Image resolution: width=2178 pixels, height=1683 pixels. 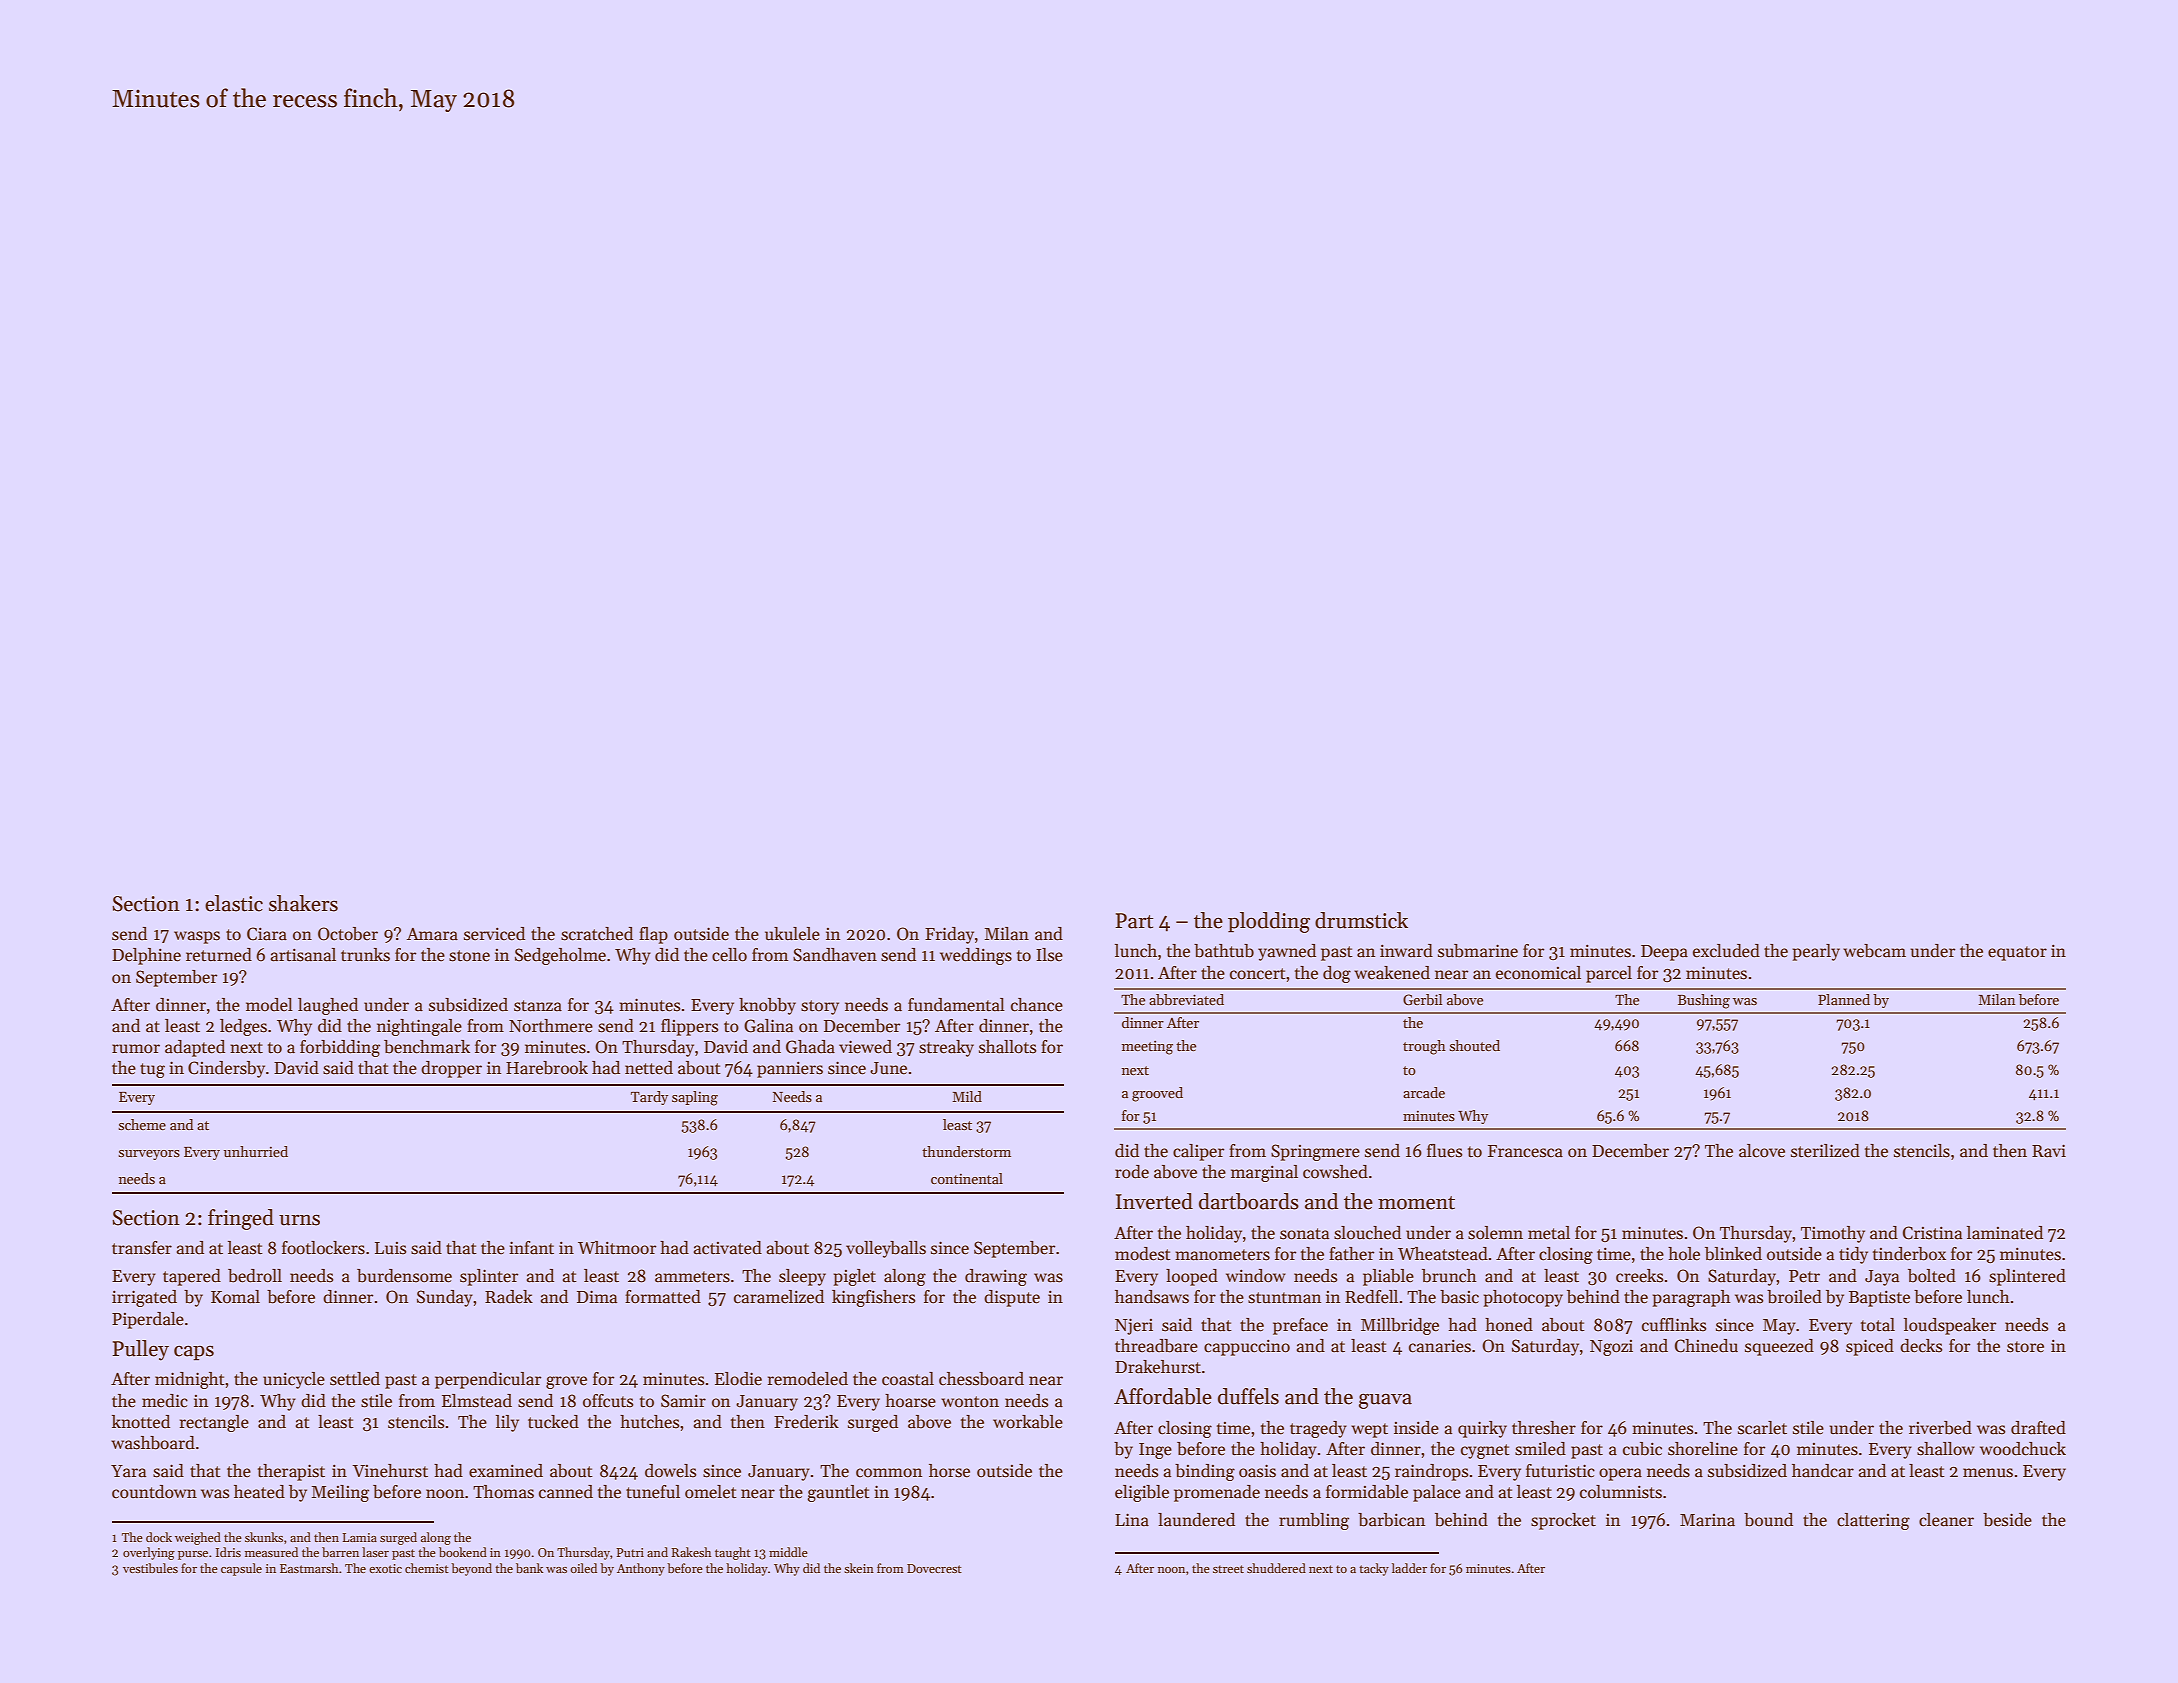 I want to click on bolted, so click(x=1932, y=1276).
